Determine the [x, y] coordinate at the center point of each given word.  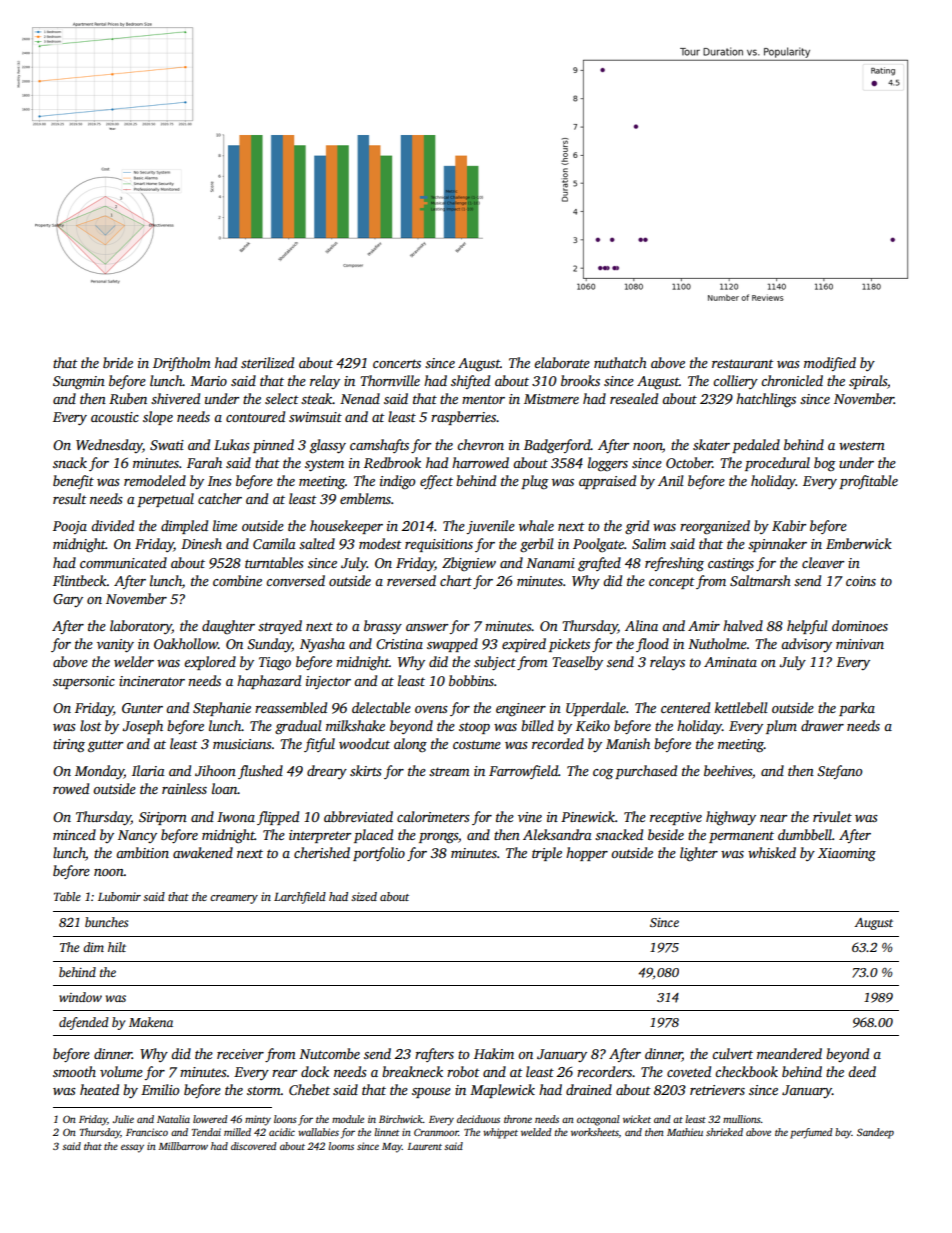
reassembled [291, 707]
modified [830, 364]
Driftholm [182, 364]
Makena [151, 1022]
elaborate [562, 362]
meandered [789, 1053]
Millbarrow [183, 1146]
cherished [322, 852]
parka [857, 709]
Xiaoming [847, 854]
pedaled [756, 446]
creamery [234, 899]
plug [534, 482]
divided [112, 525]
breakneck [412, 1071]
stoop [474, 728]
